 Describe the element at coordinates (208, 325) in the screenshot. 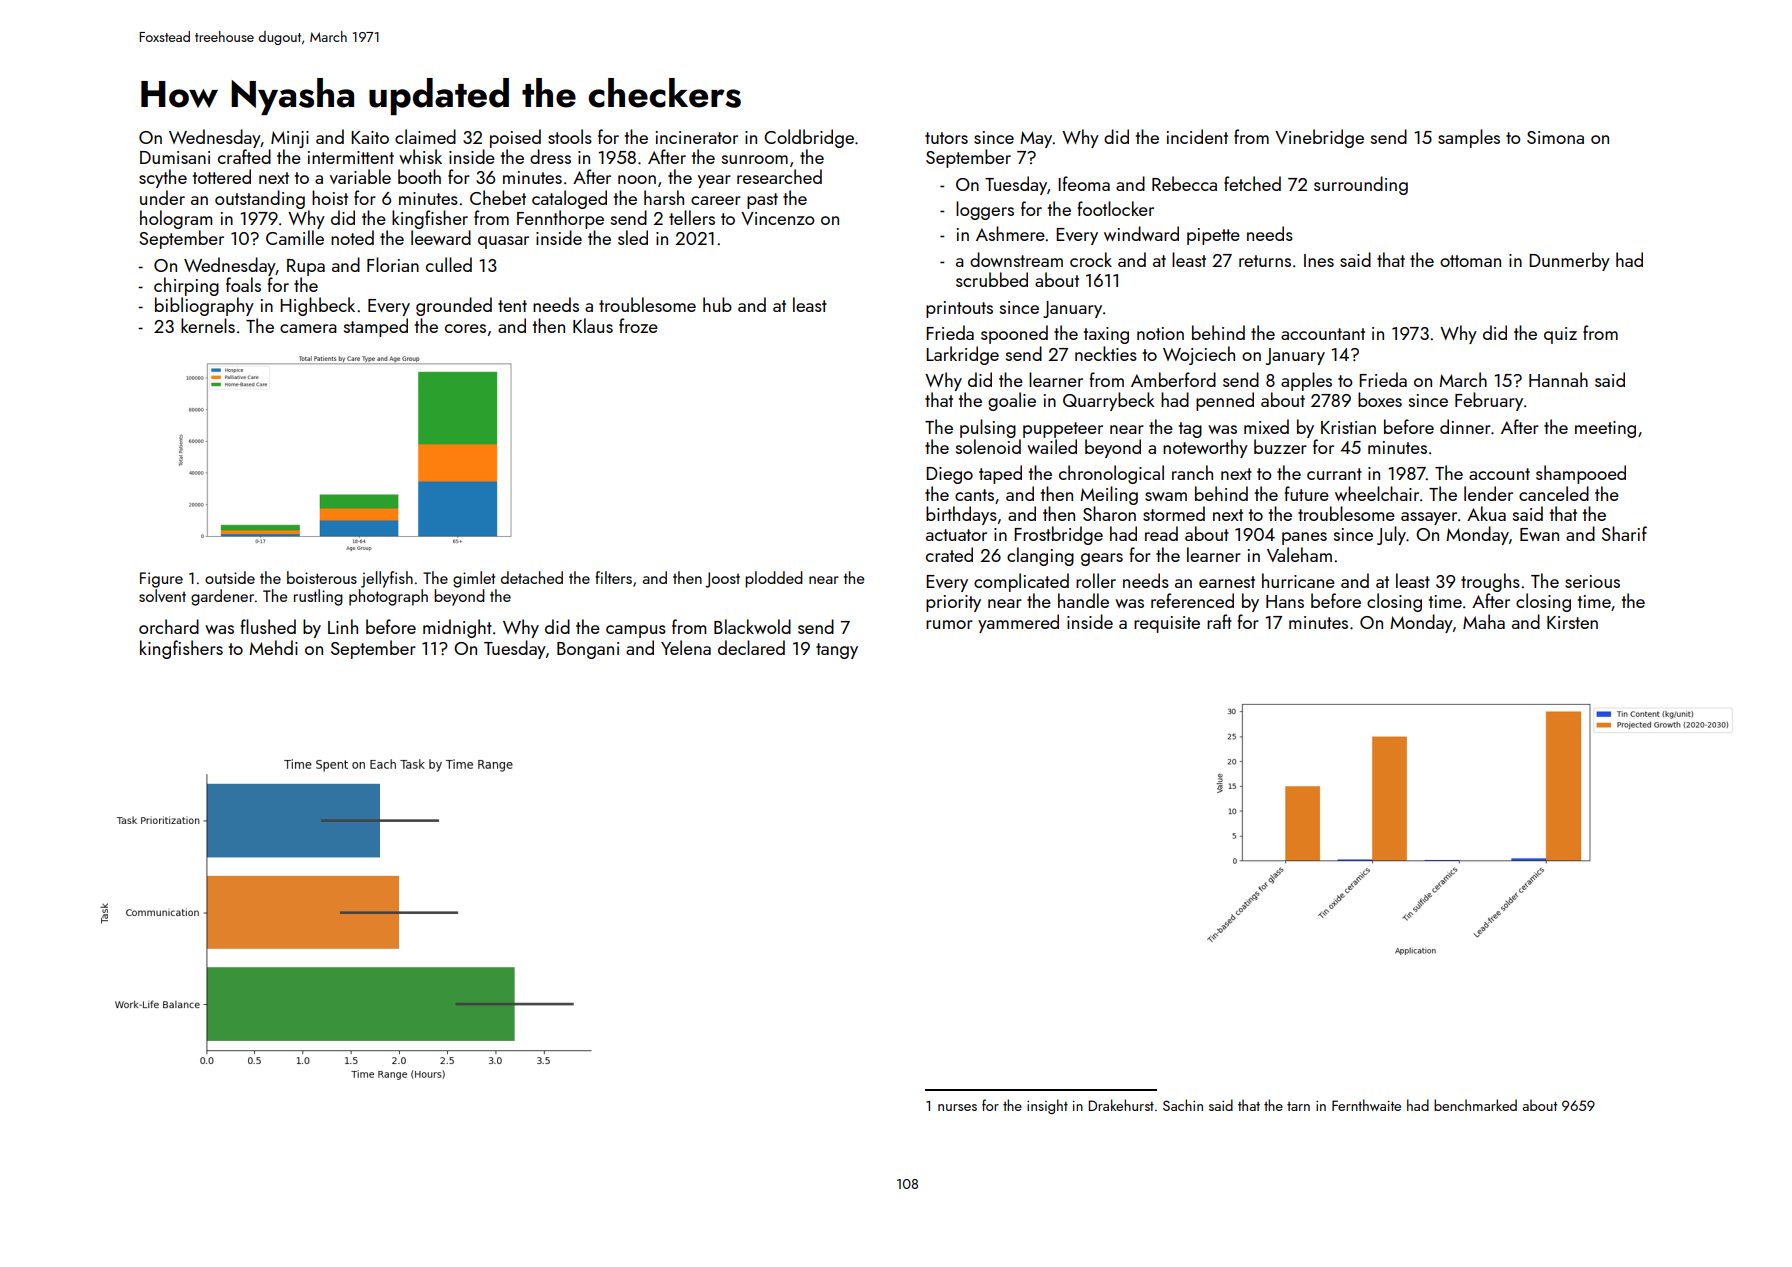

I see `kernels` at that location.
